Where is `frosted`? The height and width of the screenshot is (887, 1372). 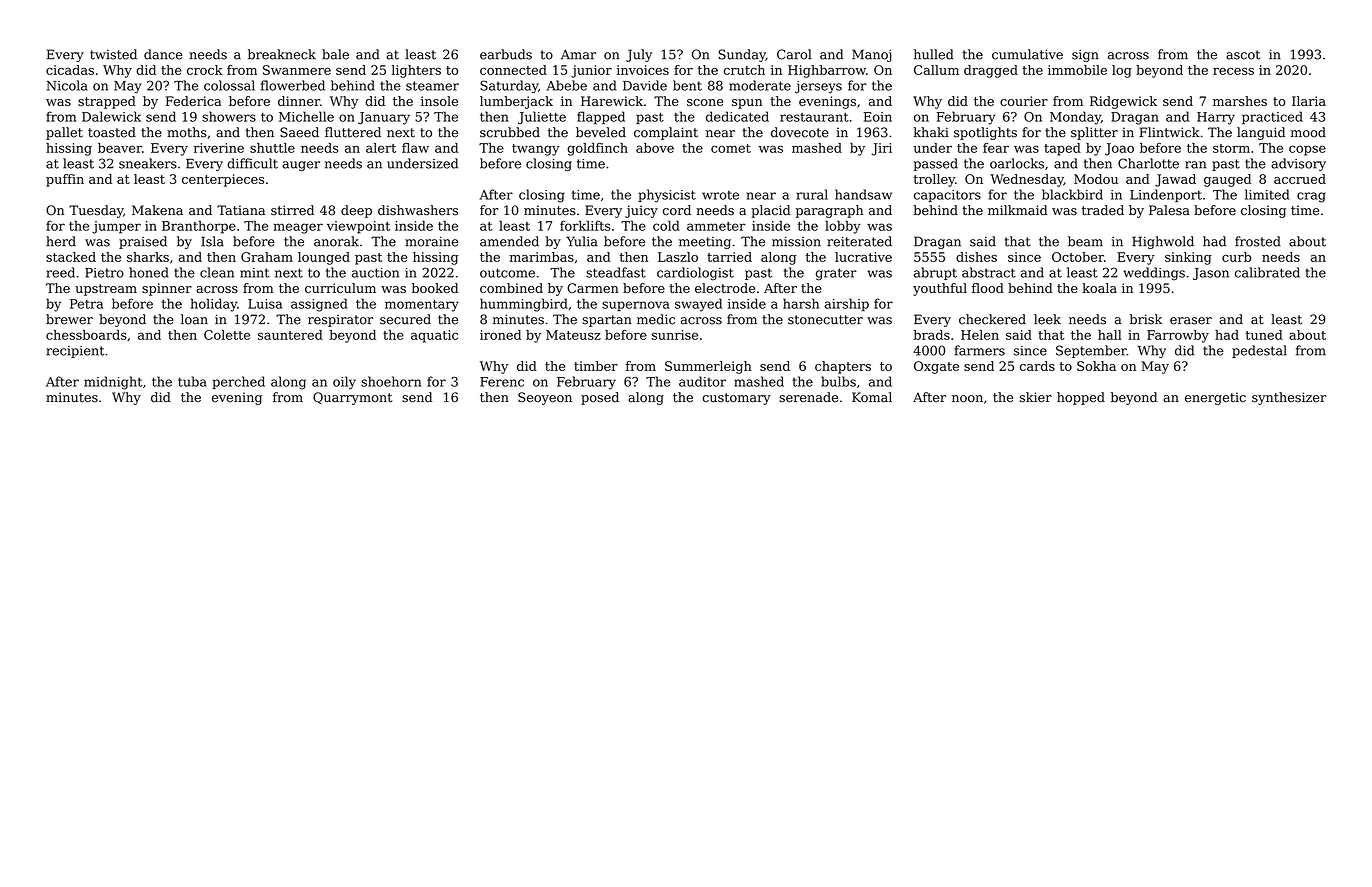
frosted is located at coordinates (1258, 241).
